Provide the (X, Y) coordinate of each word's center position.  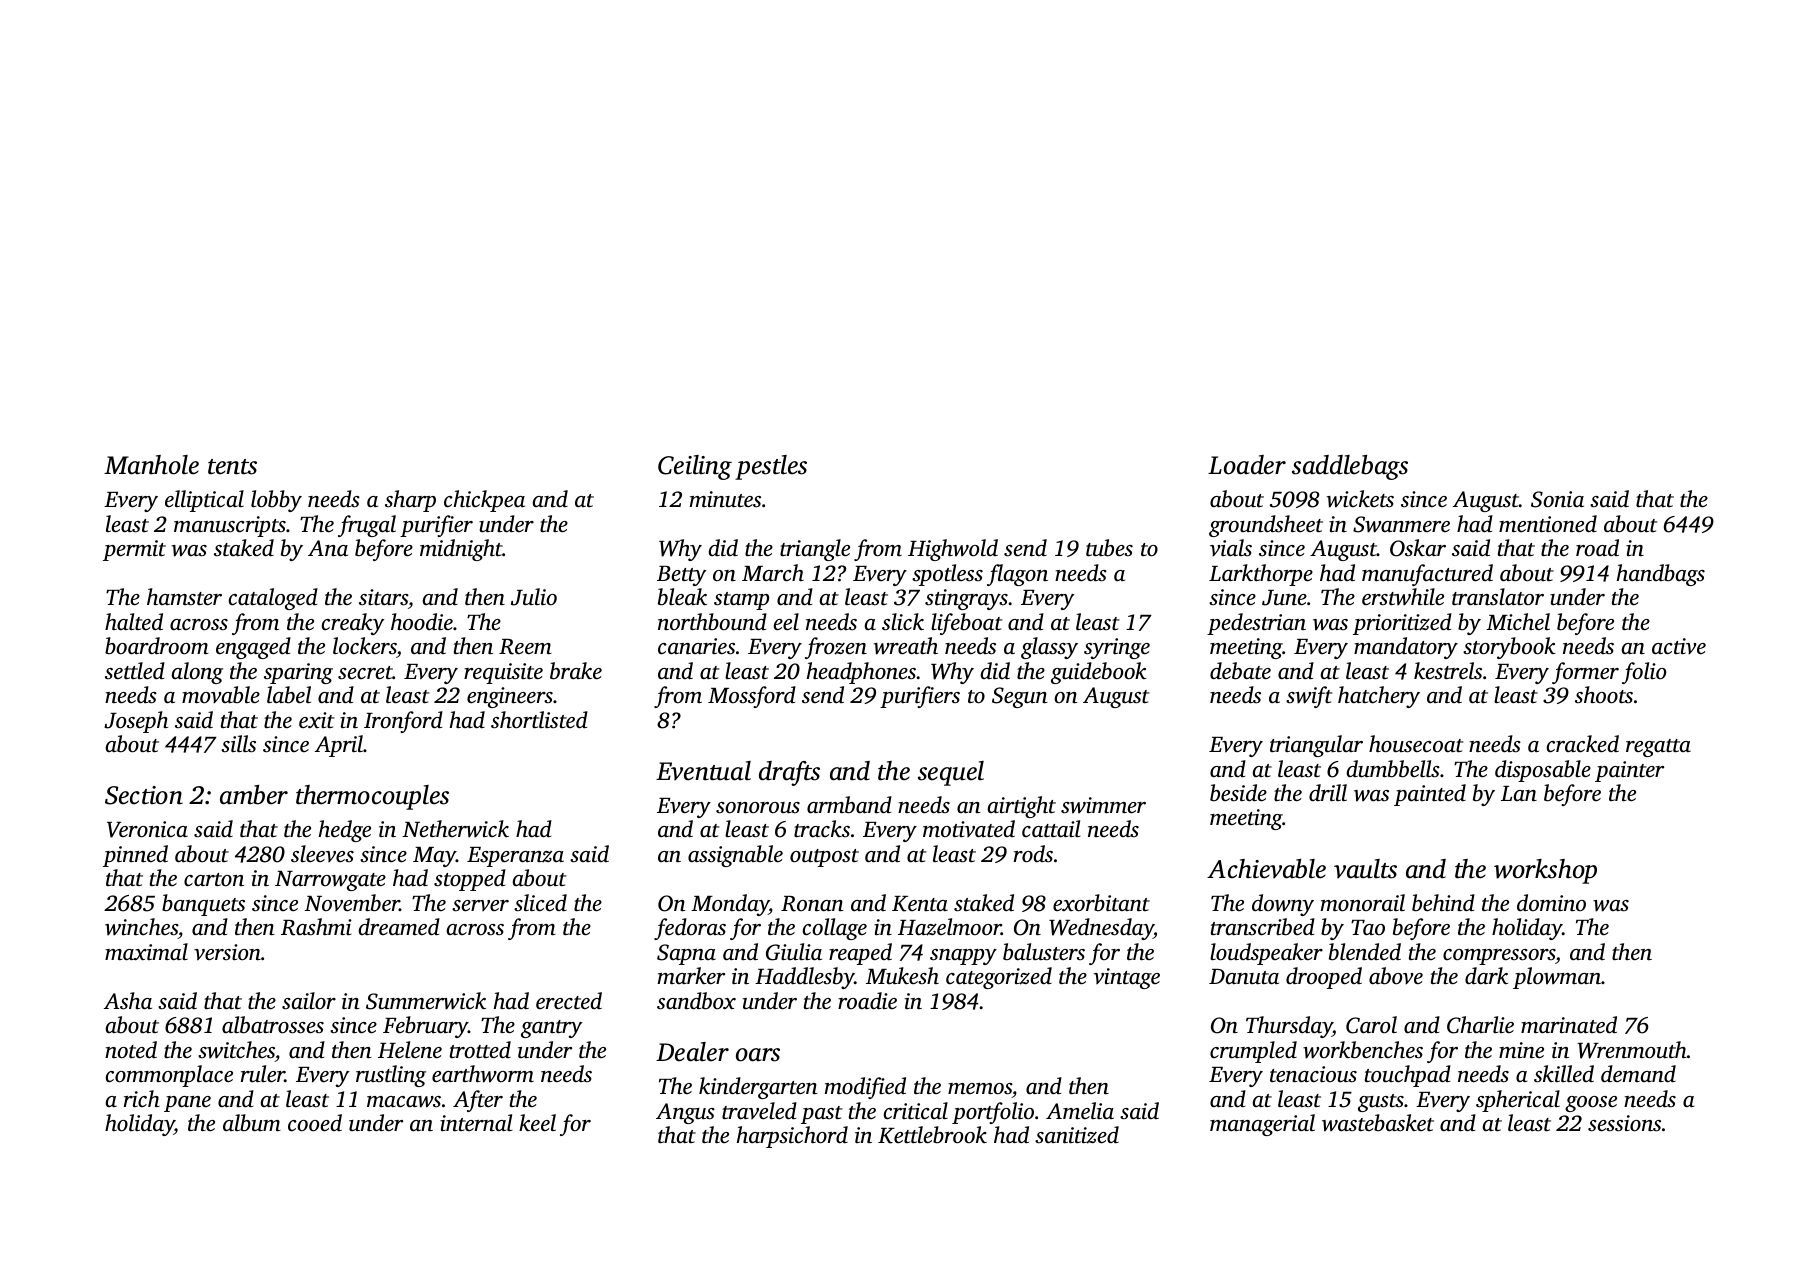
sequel (951, 773)
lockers (365, 645)
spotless (947, 575)
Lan (1519, 794)
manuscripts (230, 526)
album (252, 1123)
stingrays (966, 599)
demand (1638, 1074)
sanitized (1077, 1135)
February (425, 1027)
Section (144, 795)
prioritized (1402, 624)
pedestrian (1256, 624)
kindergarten (758, 1088)
